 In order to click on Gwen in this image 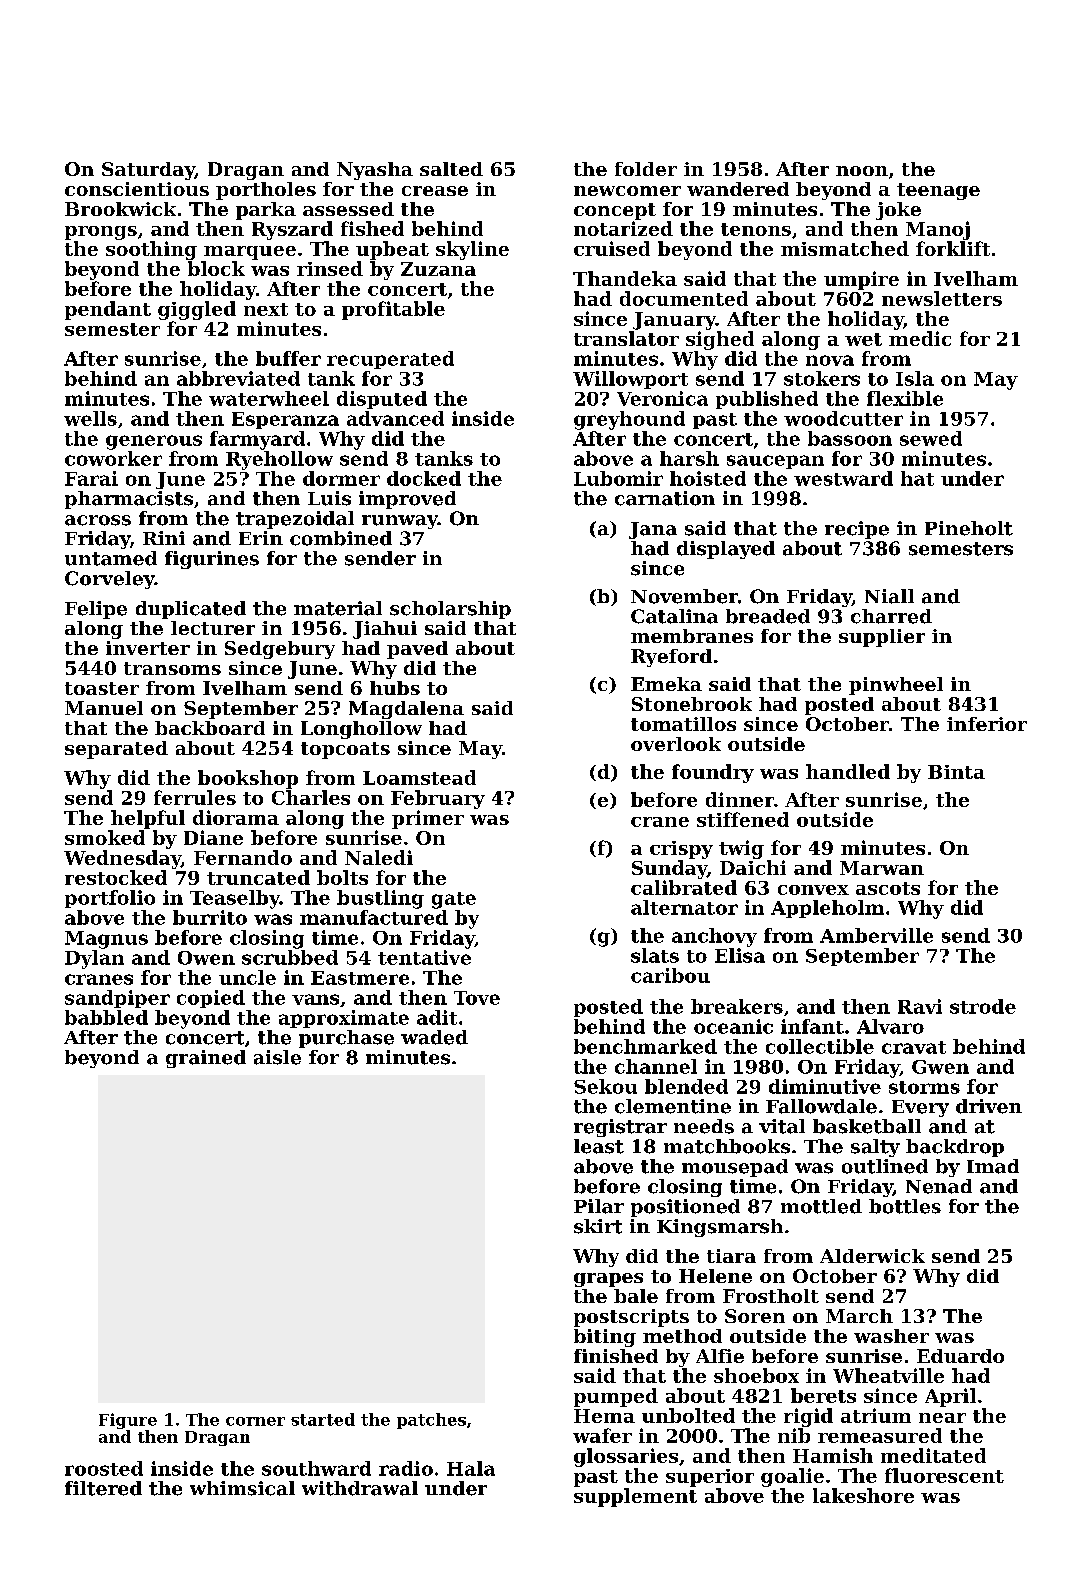, I will do `click(940, 1067)`.
